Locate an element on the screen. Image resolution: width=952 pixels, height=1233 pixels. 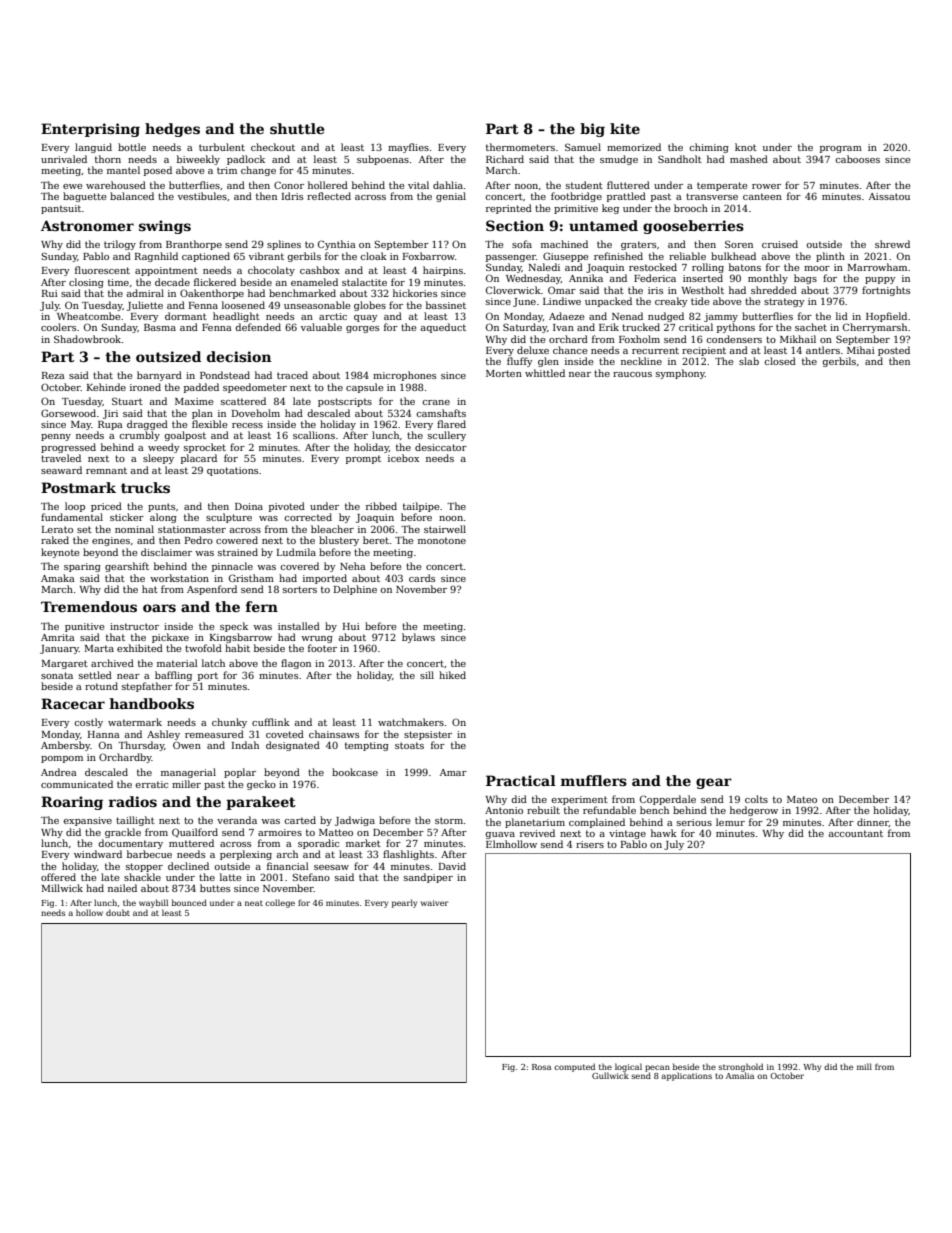
posted is located at coordinates (894, 351).
